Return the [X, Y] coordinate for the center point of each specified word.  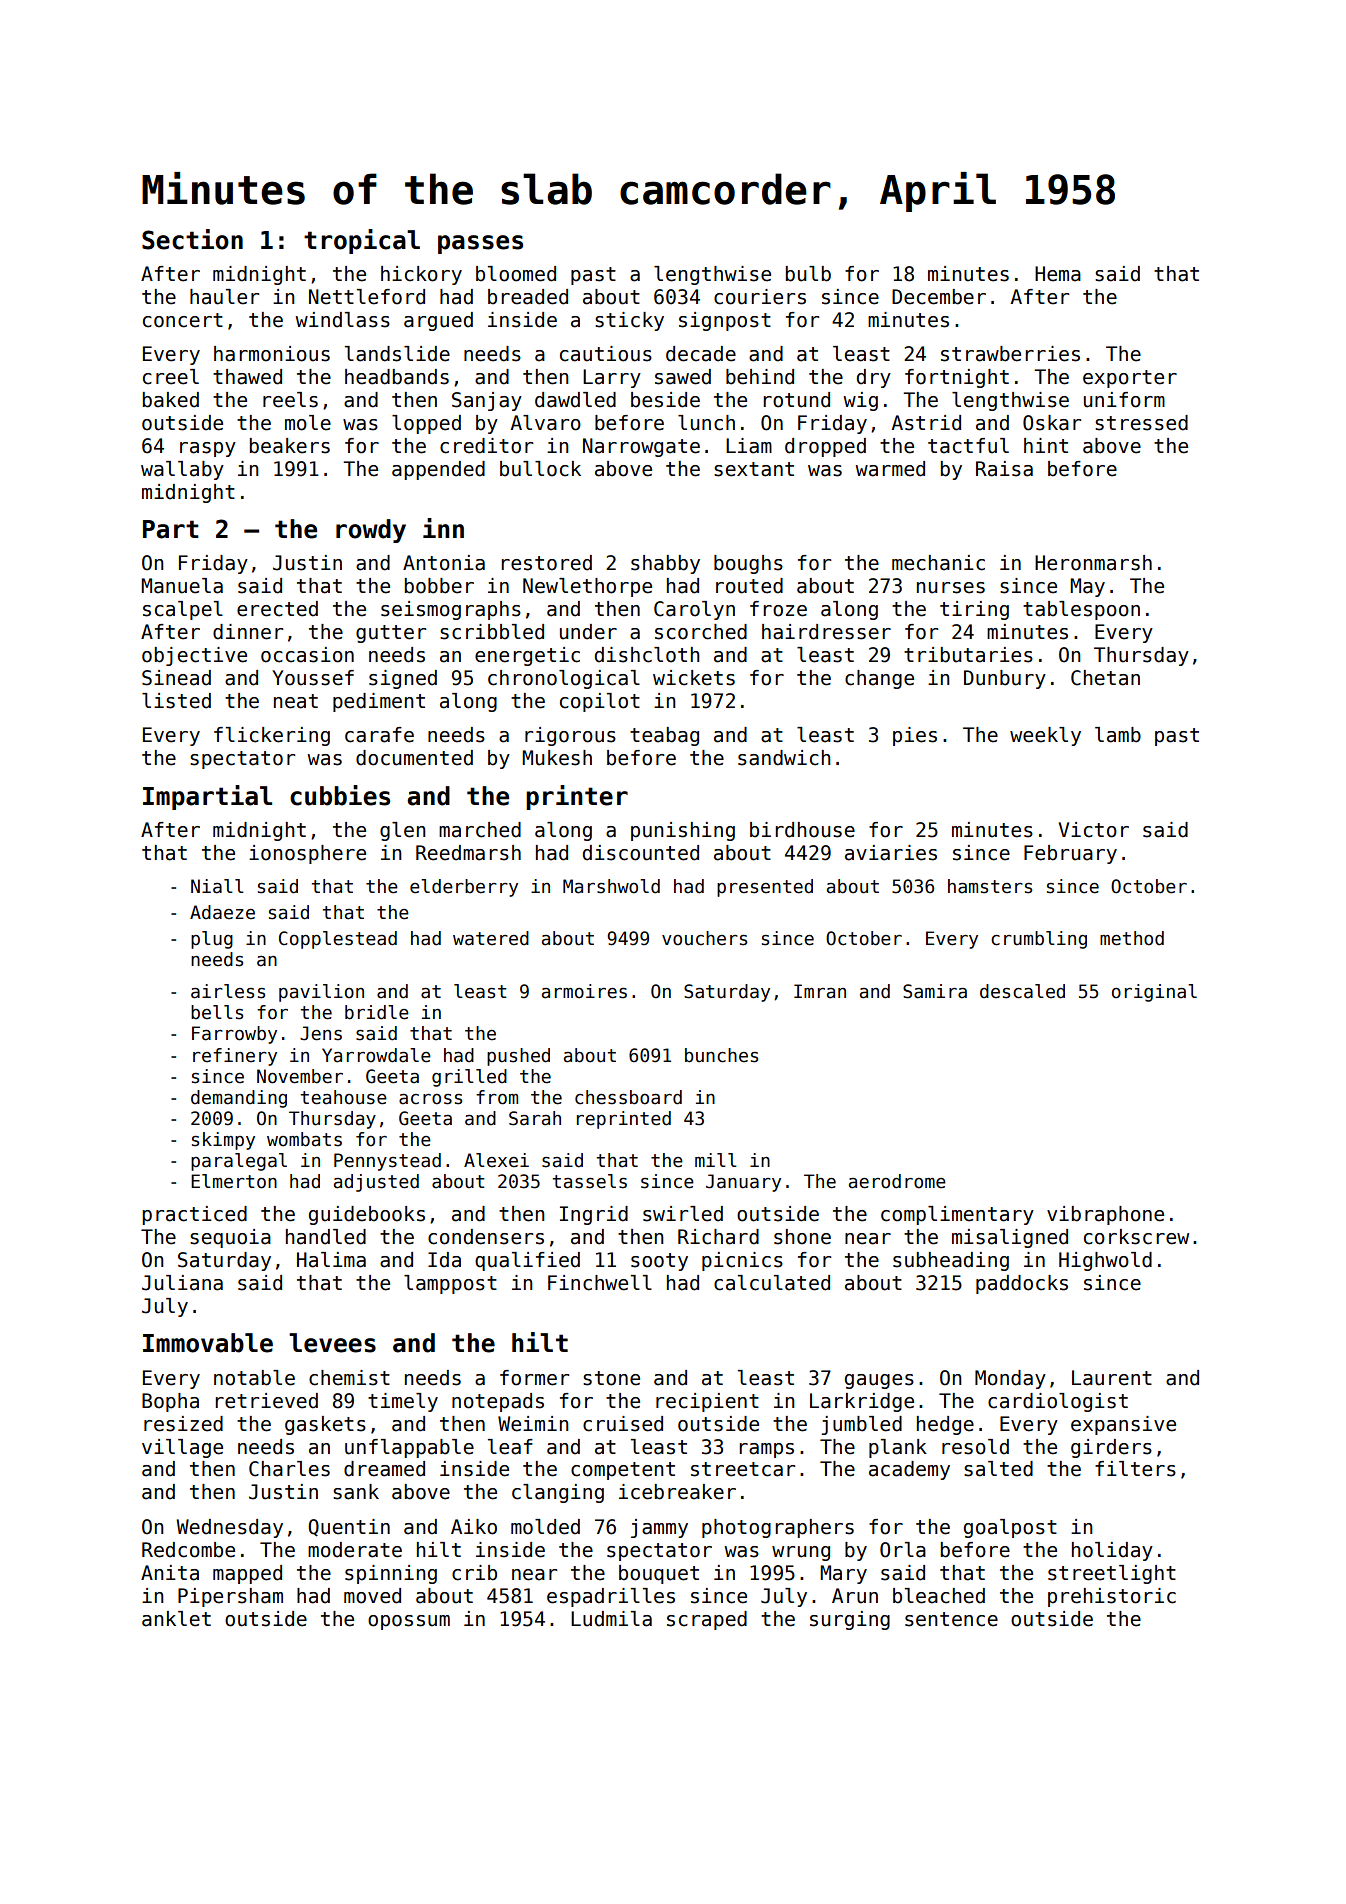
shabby [665, 564]
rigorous [570, 736]
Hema [1058, 274]
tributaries [968, 655]
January [743, 1183]
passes [480, 244]
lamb [1118, 735]
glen [402, 831]
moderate [355, 1550]
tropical [362, 241]
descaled [1022, 991]
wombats [304, 1139]
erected [277, 609]
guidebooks [367, 1215]
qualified [527, 1261]
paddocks [1022, 1284]
